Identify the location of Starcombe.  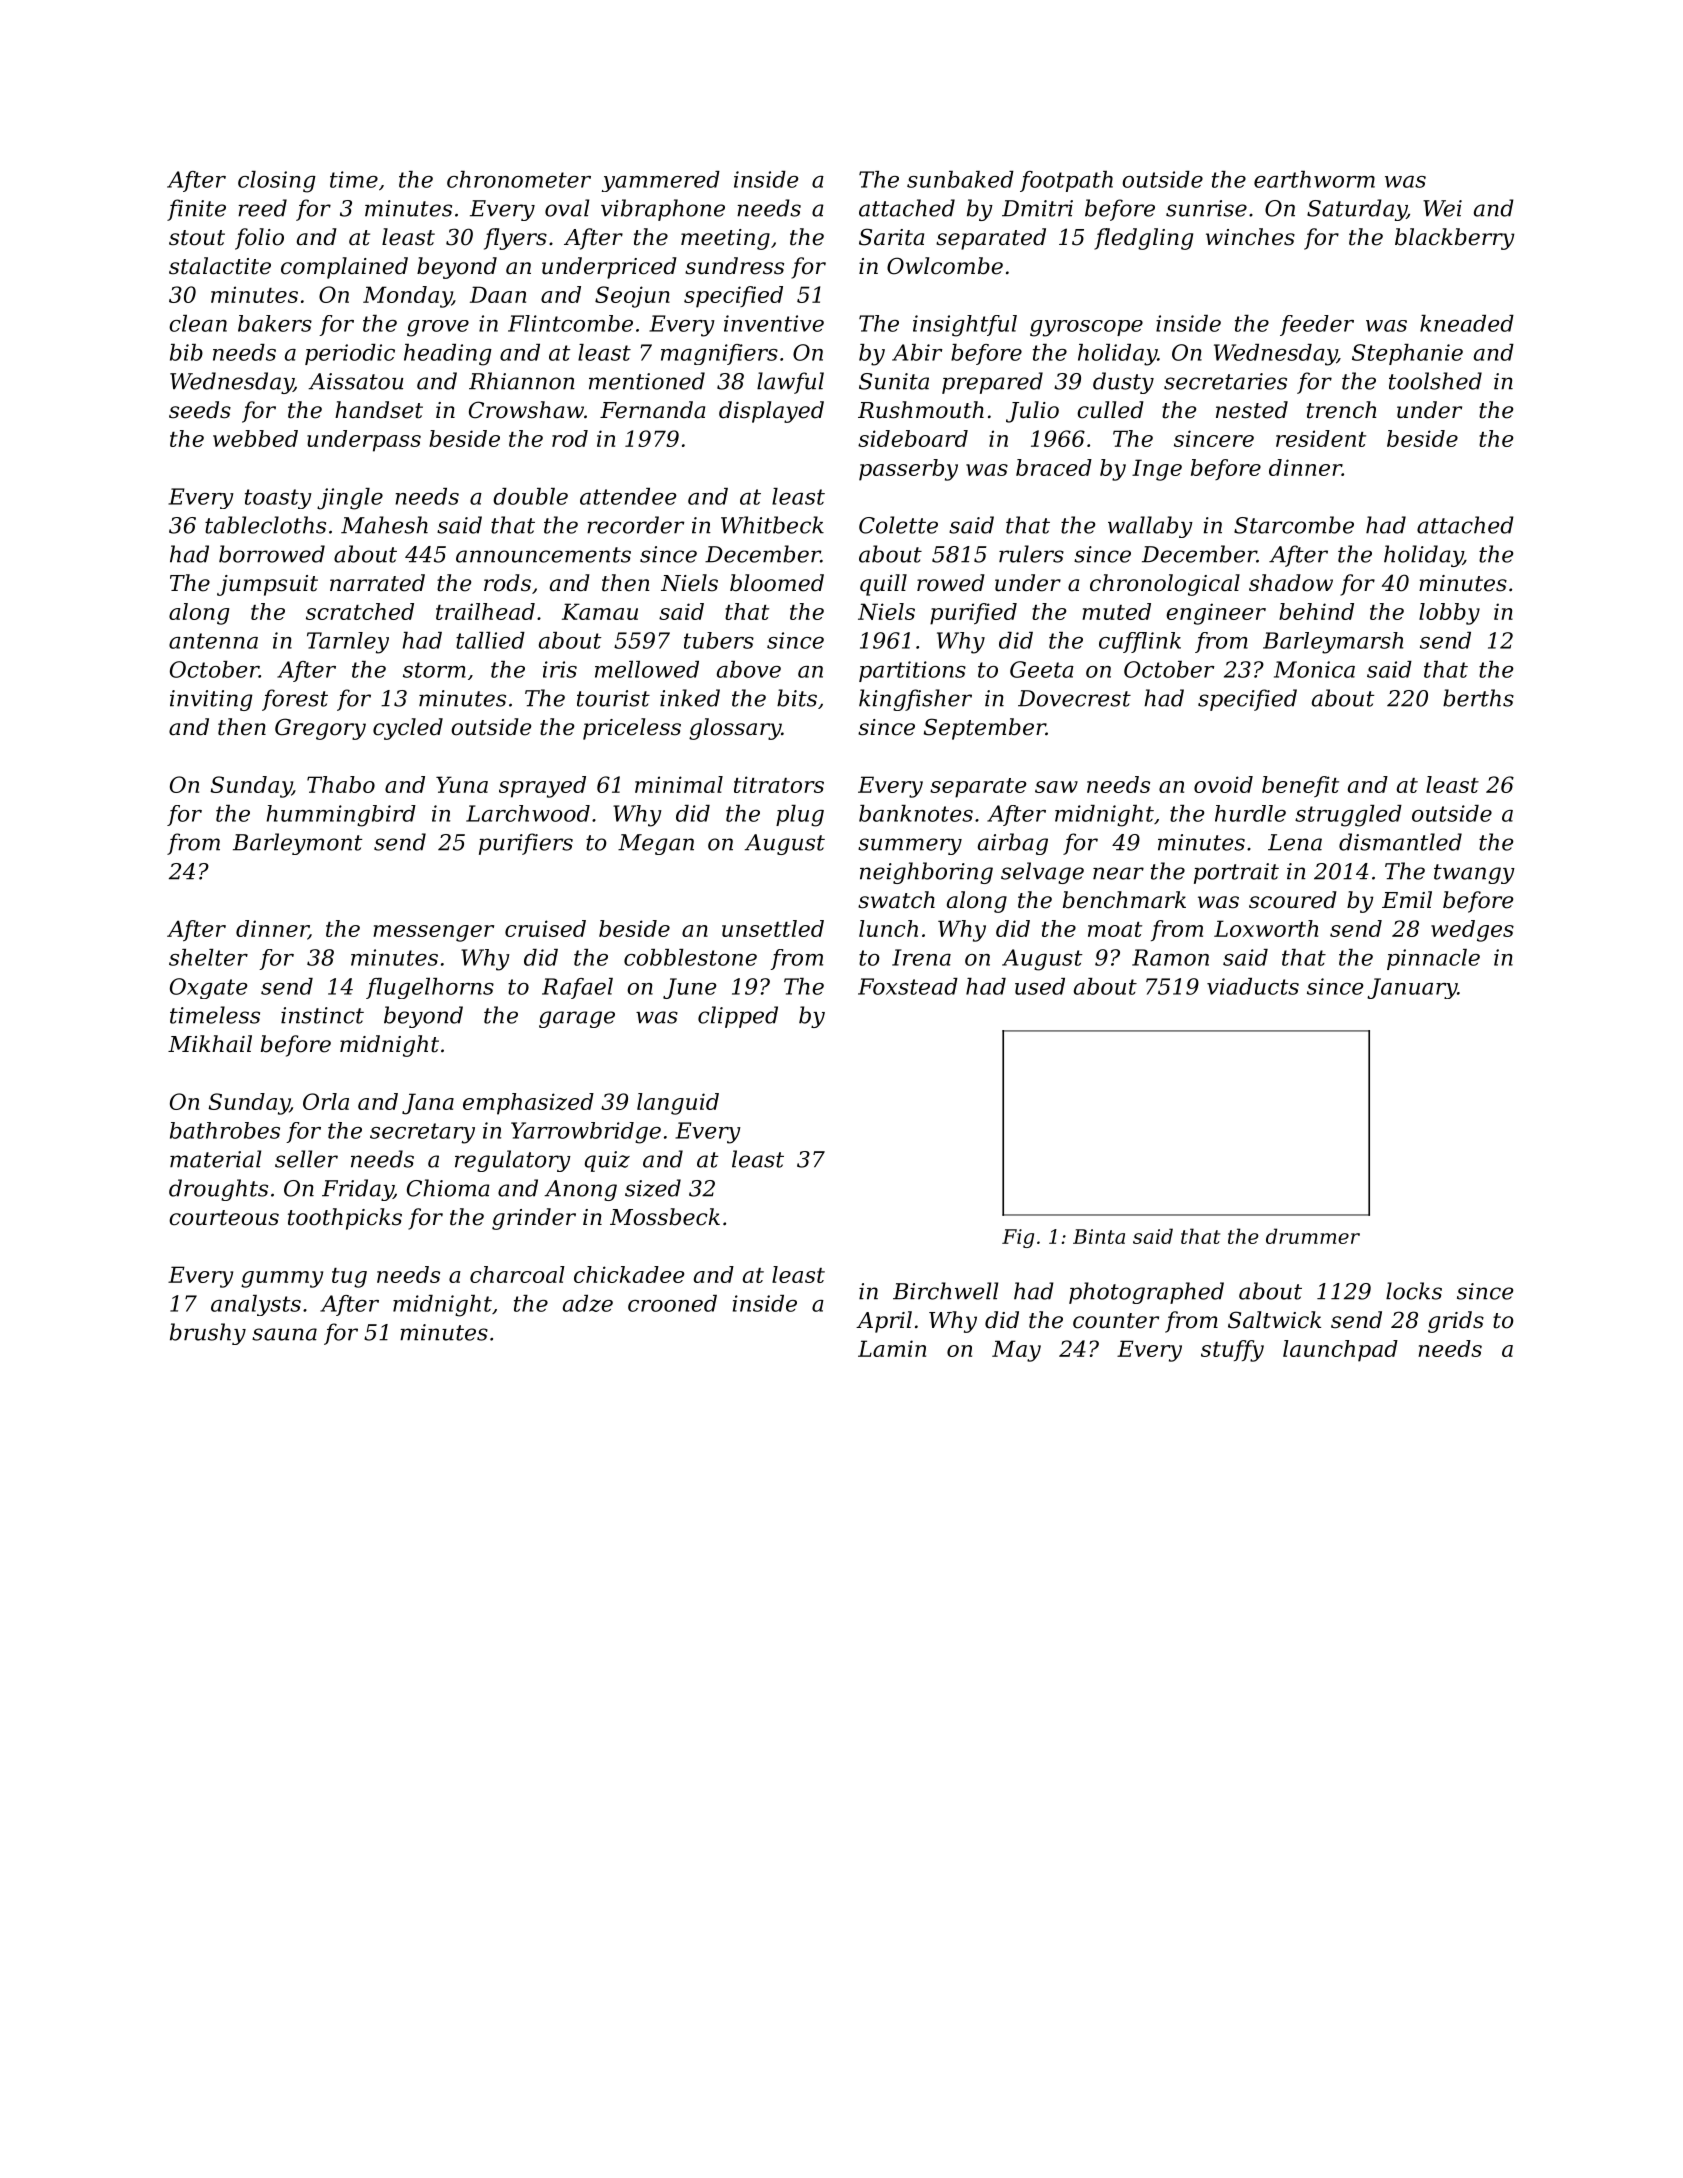
(1294, 525).
